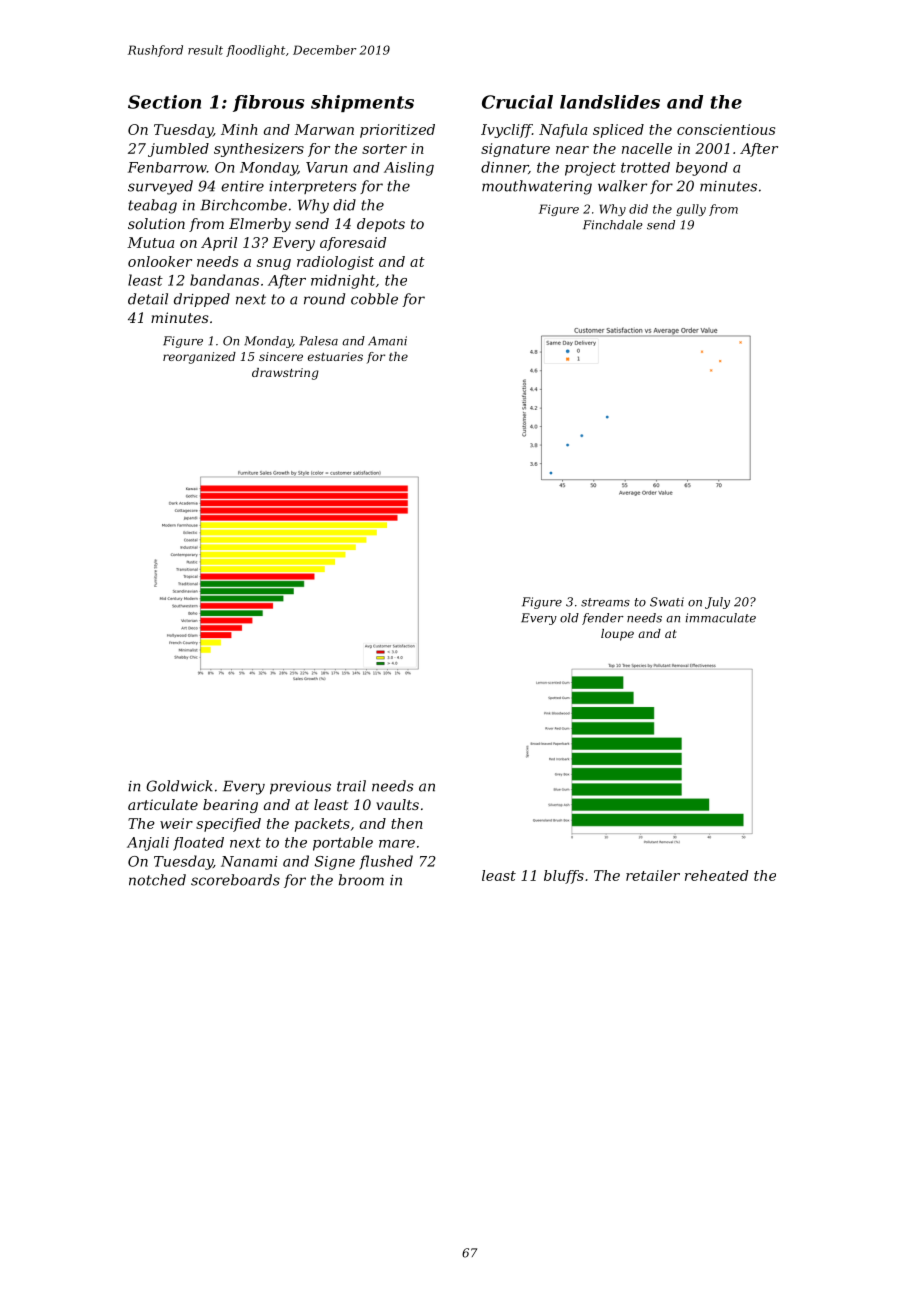  Describe the element at coordinates (691, 210) in the document. I see `gully` at that location.
